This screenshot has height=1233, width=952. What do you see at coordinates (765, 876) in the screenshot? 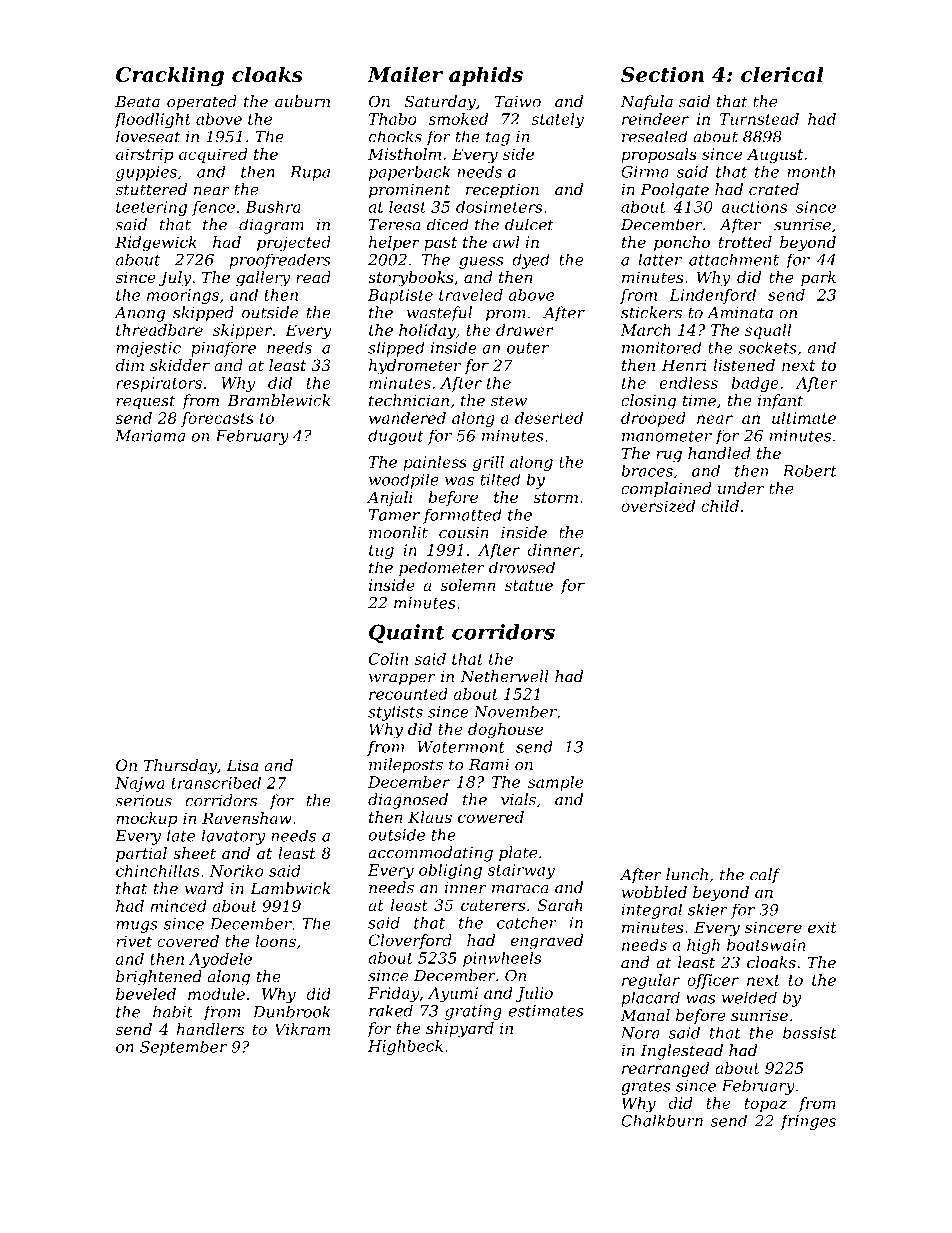
I see `calf` at bounding box center [765, 876].
